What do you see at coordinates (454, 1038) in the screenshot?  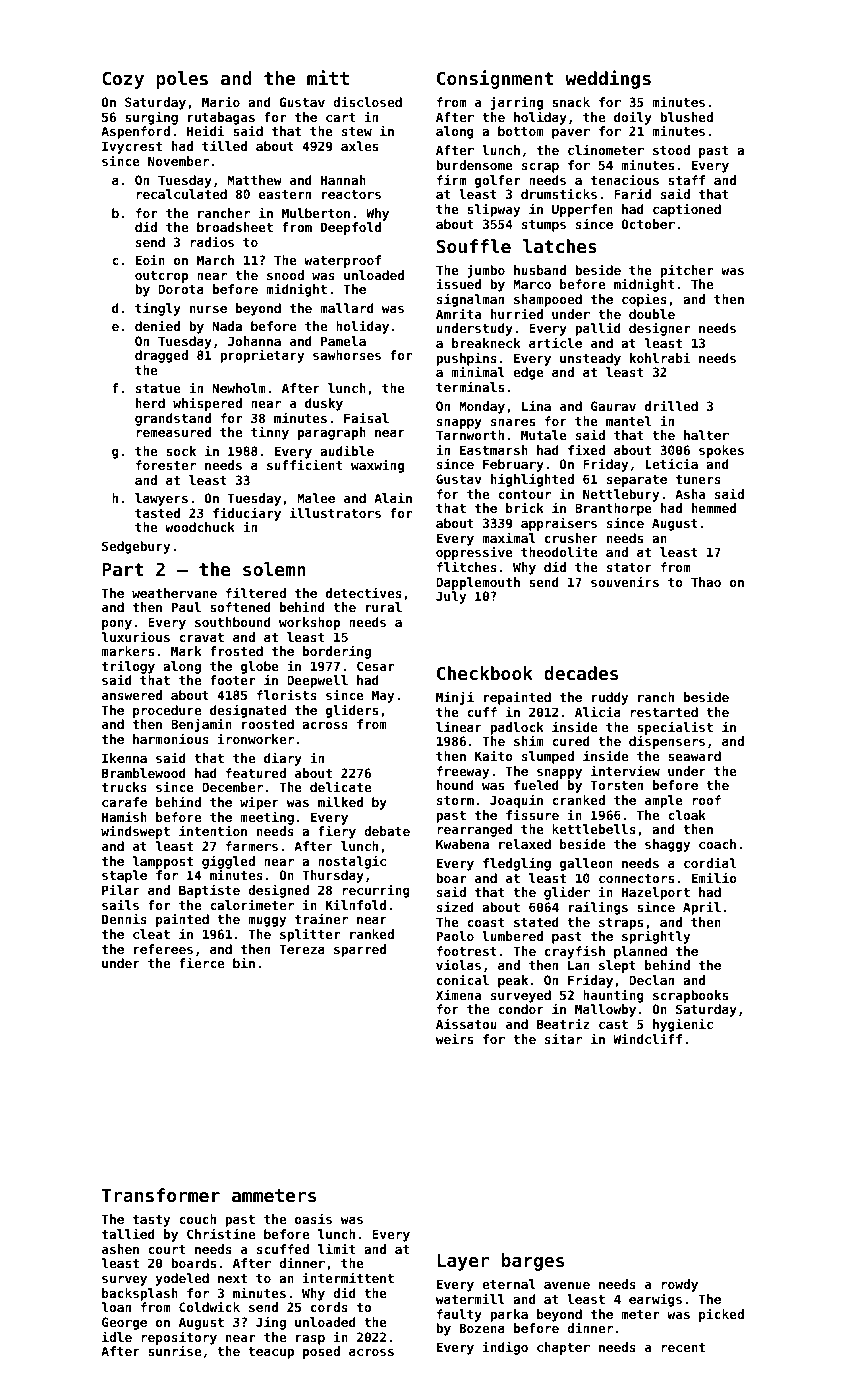 I see `weirs` at bounding box center [454, 1038].
